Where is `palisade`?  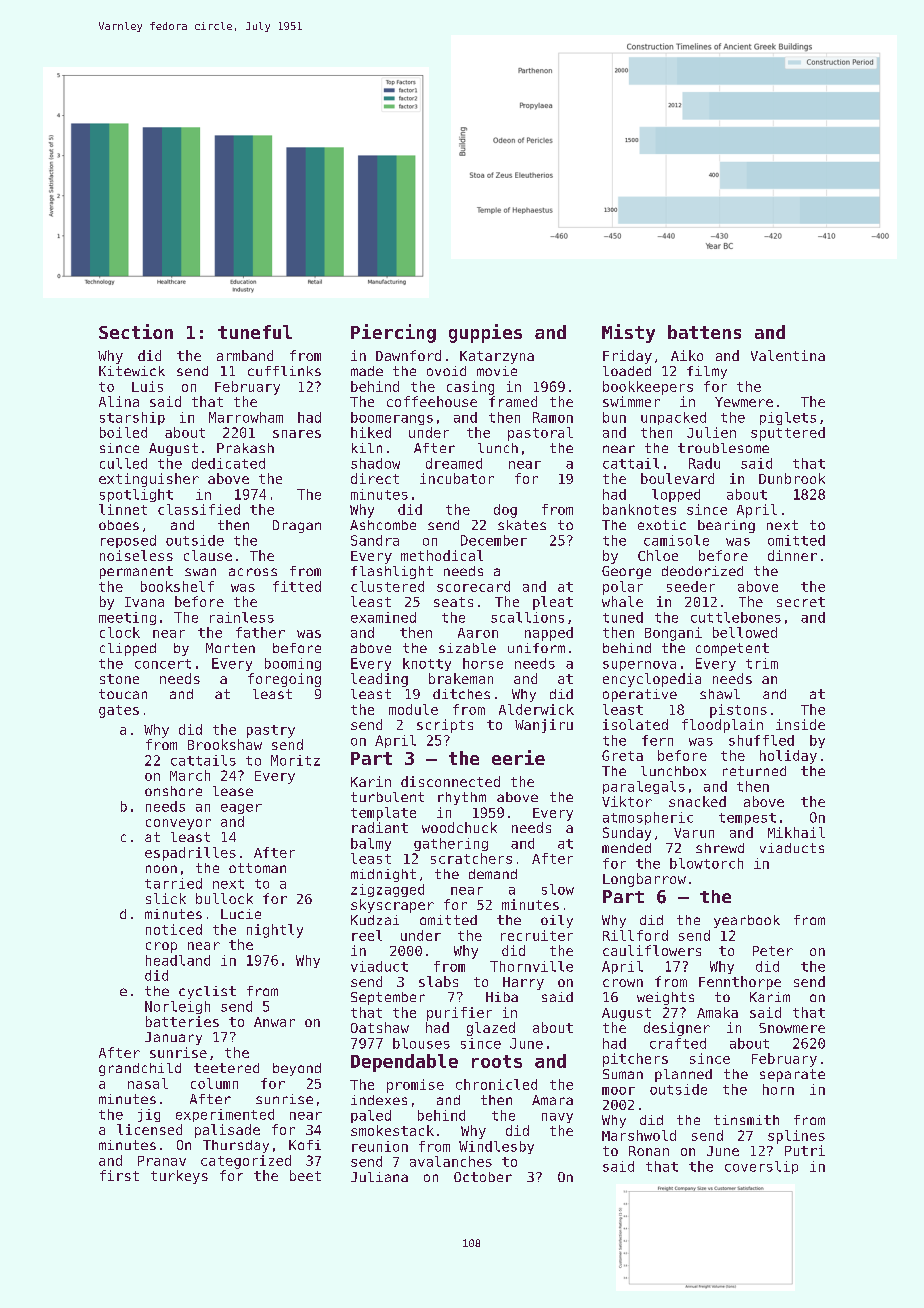 palisade is located at coordinates (227, 1131).
